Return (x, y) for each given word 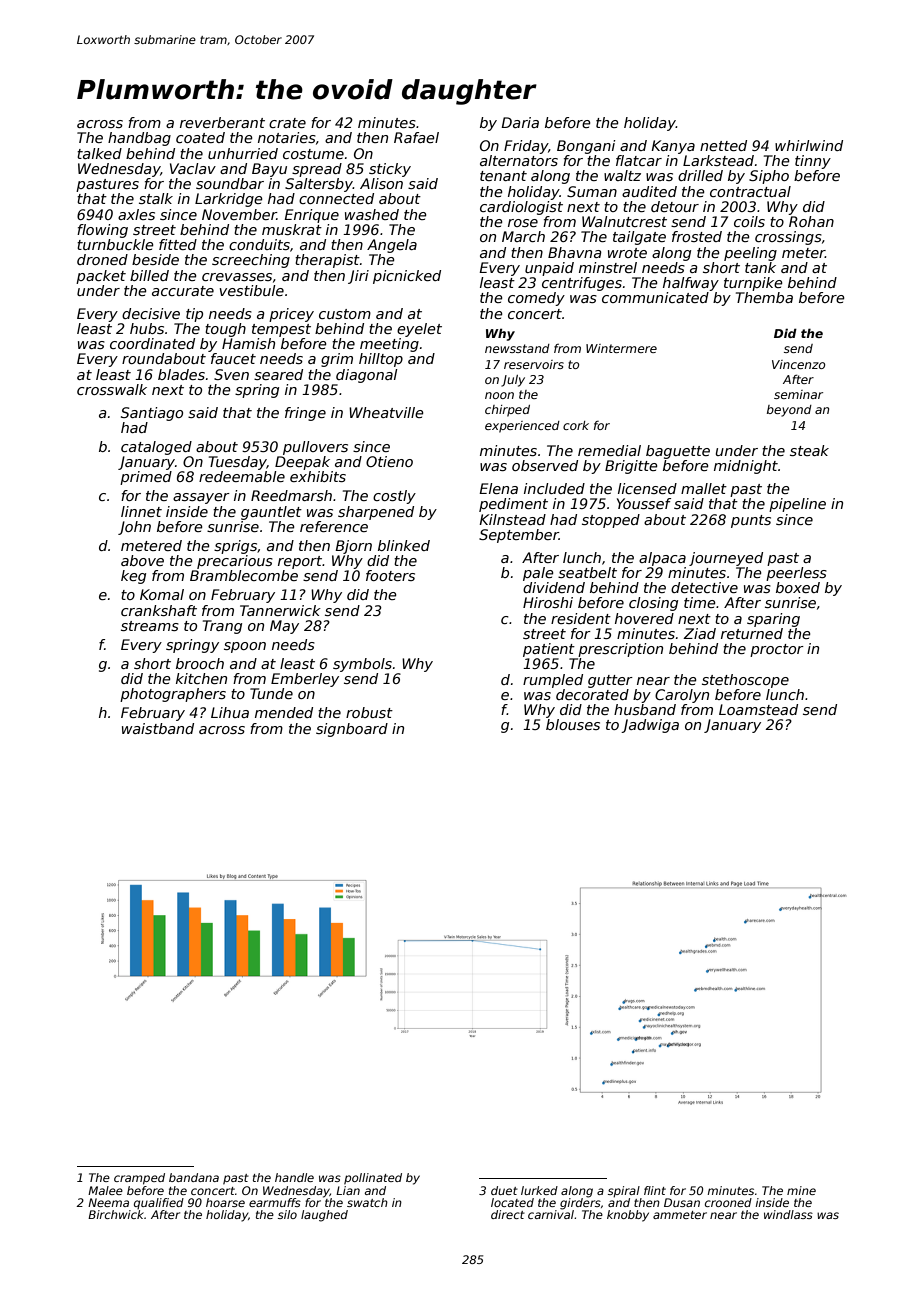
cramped (139, 1179)
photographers (173, 695)
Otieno (389, 461)
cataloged (156, 448)
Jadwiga (650, 726)
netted (723, 145)
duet (504, 1190)
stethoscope (745, 681)
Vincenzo (798, 364)
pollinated (373, 1179)
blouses (573, 724)
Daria (520, 122)
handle (294, 1177)
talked (99, 153)
